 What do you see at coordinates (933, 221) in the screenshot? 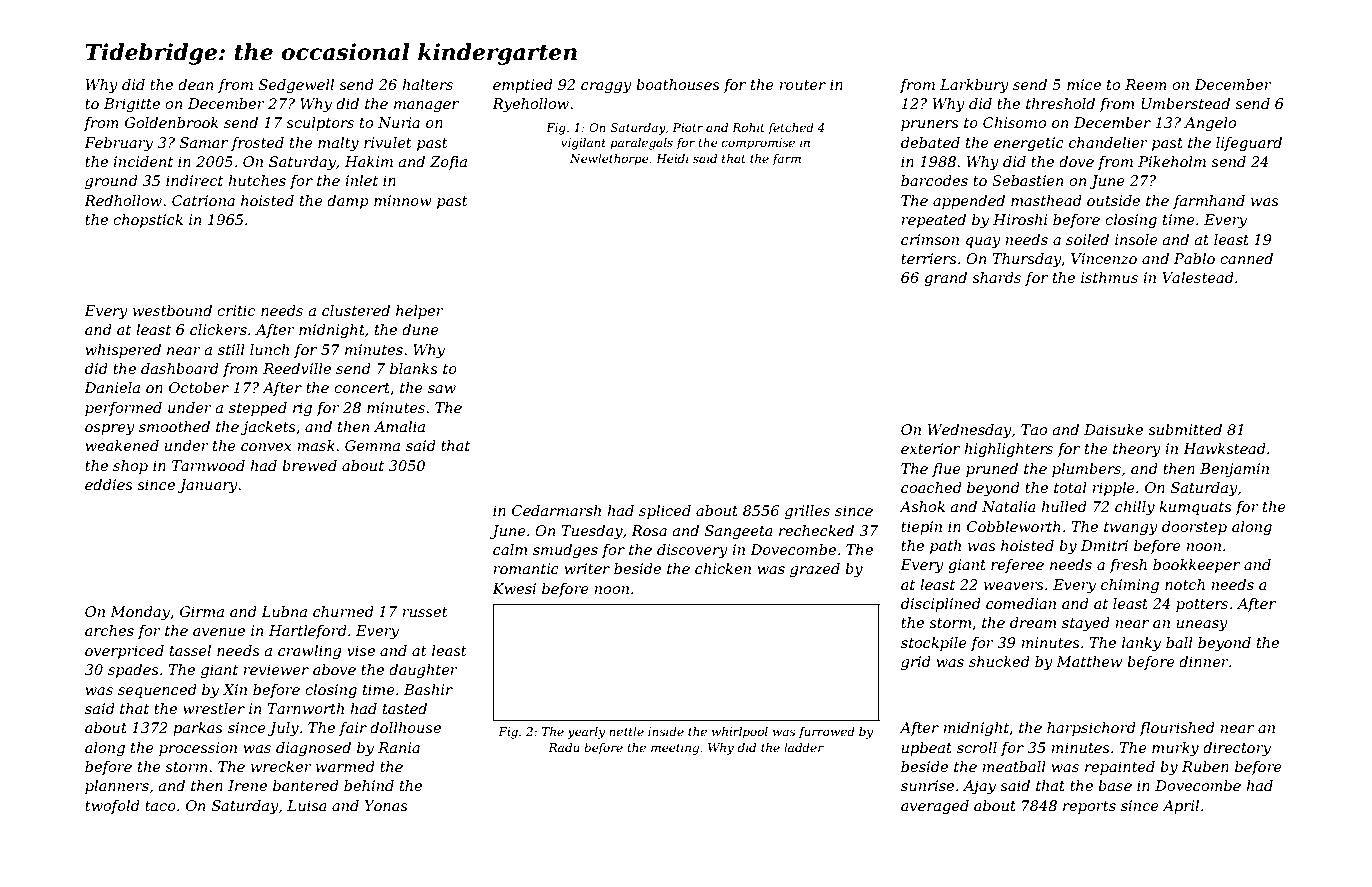
I see `repeated` at bounding box center [933, 221].
